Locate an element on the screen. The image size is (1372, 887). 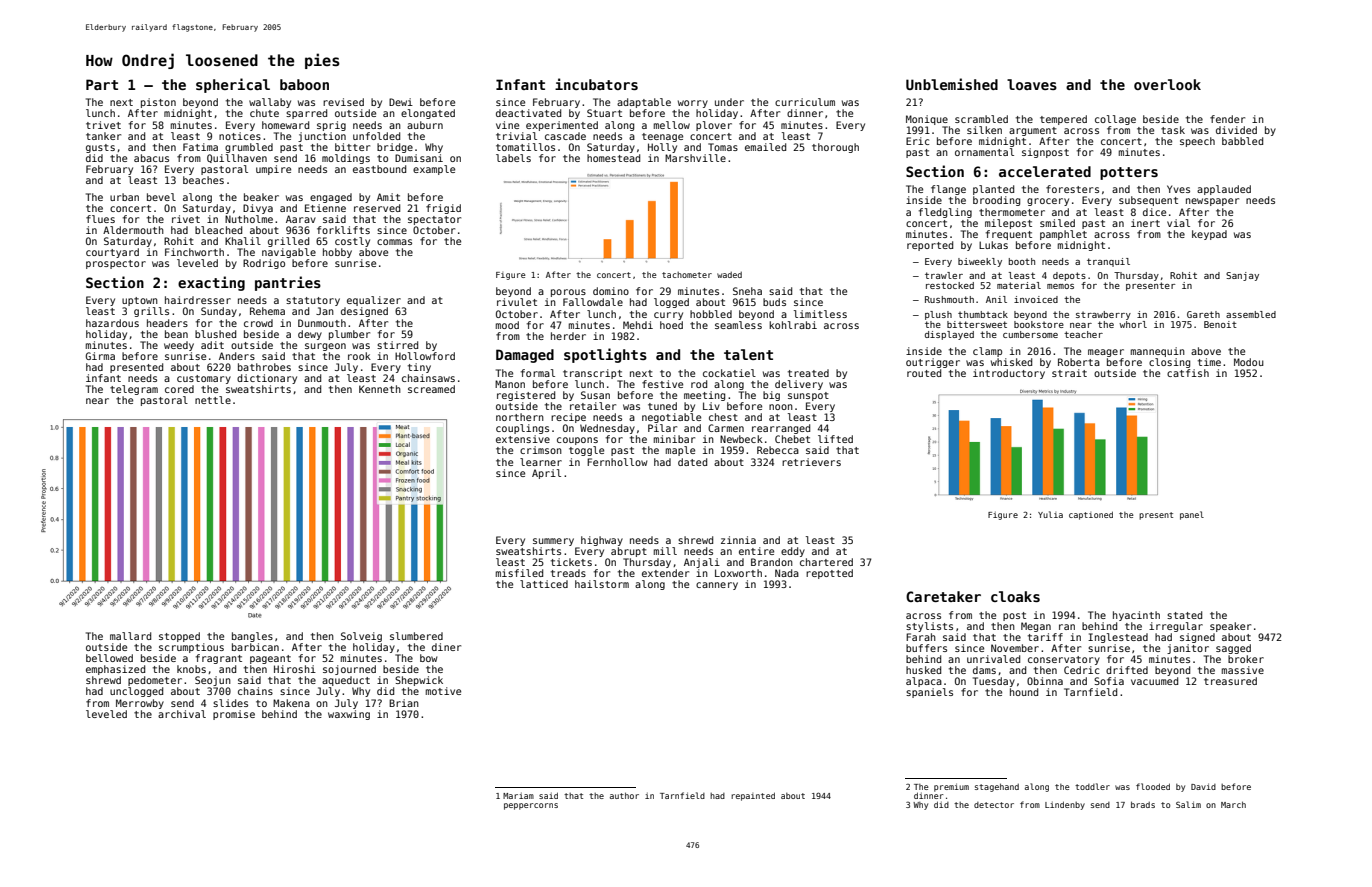
deactivated is located at coordinates (528, 113).
